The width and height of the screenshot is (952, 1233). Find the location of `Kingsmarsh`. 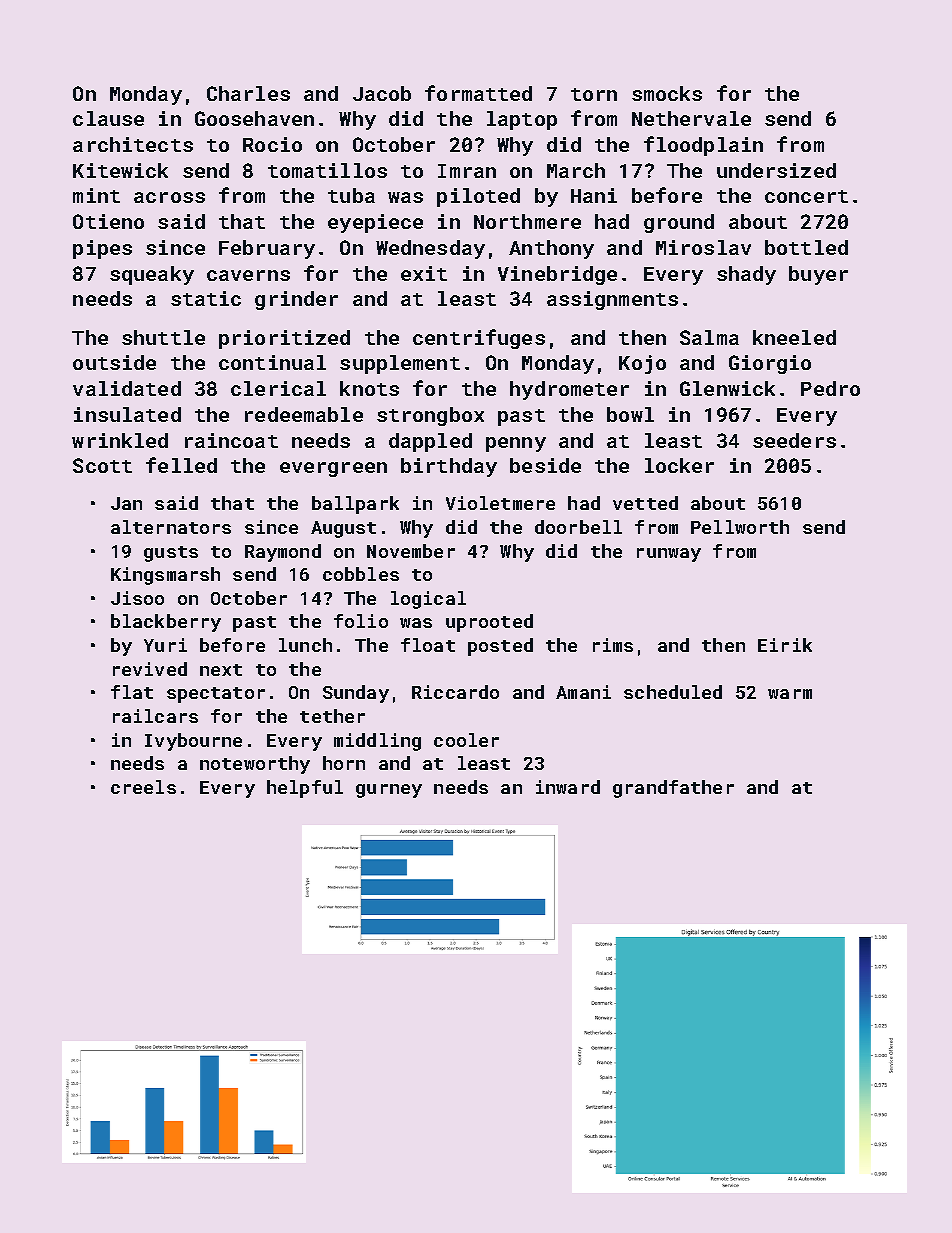

Kingsmarsh is located at coordinates (165, 576).
